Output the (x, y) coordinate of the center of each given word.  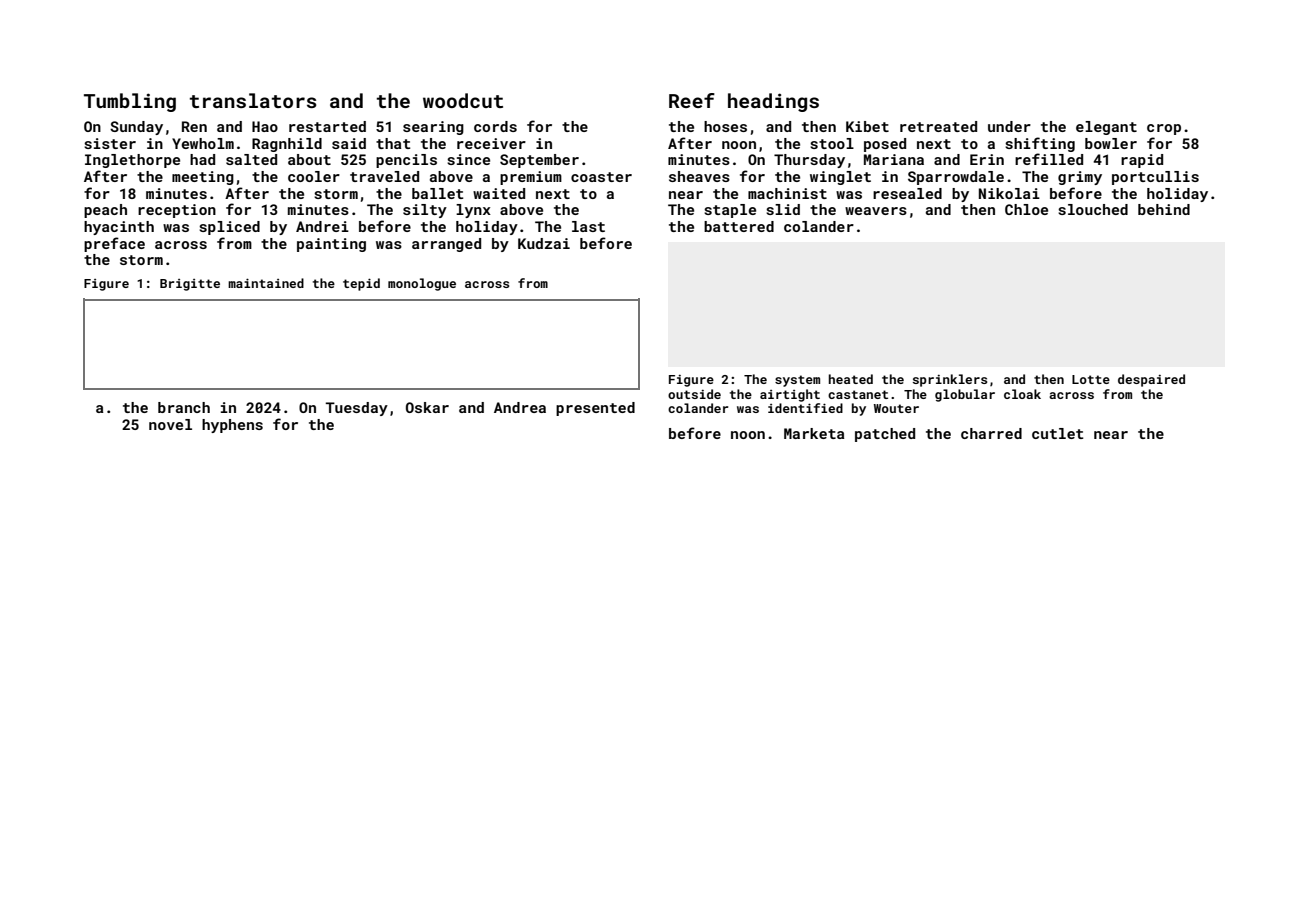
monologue (422, 284)
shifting (1040, 144)
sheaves (699, 176)
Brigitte (190, 285)
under (1009, 126)
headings (773, 102)
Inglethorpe (132, 161)
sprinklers (950, 380)
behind (1164, 209)
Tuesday (357, 409)
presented (595, 409)
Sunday (136, 128)
